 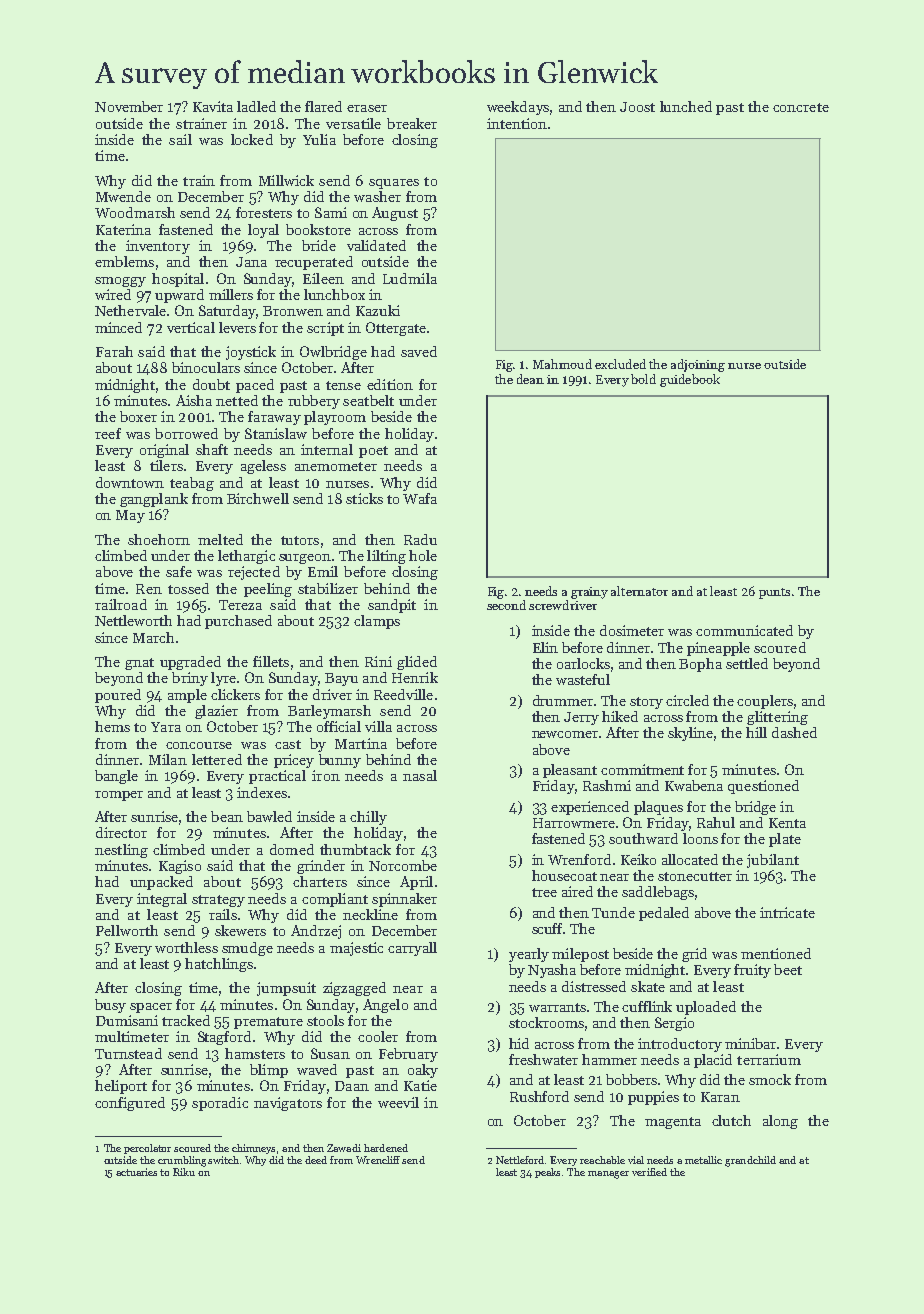 What do you see at coordinates (750, 1161) in the image?
I see `grandchild` at bounding box center [750, 1161].
